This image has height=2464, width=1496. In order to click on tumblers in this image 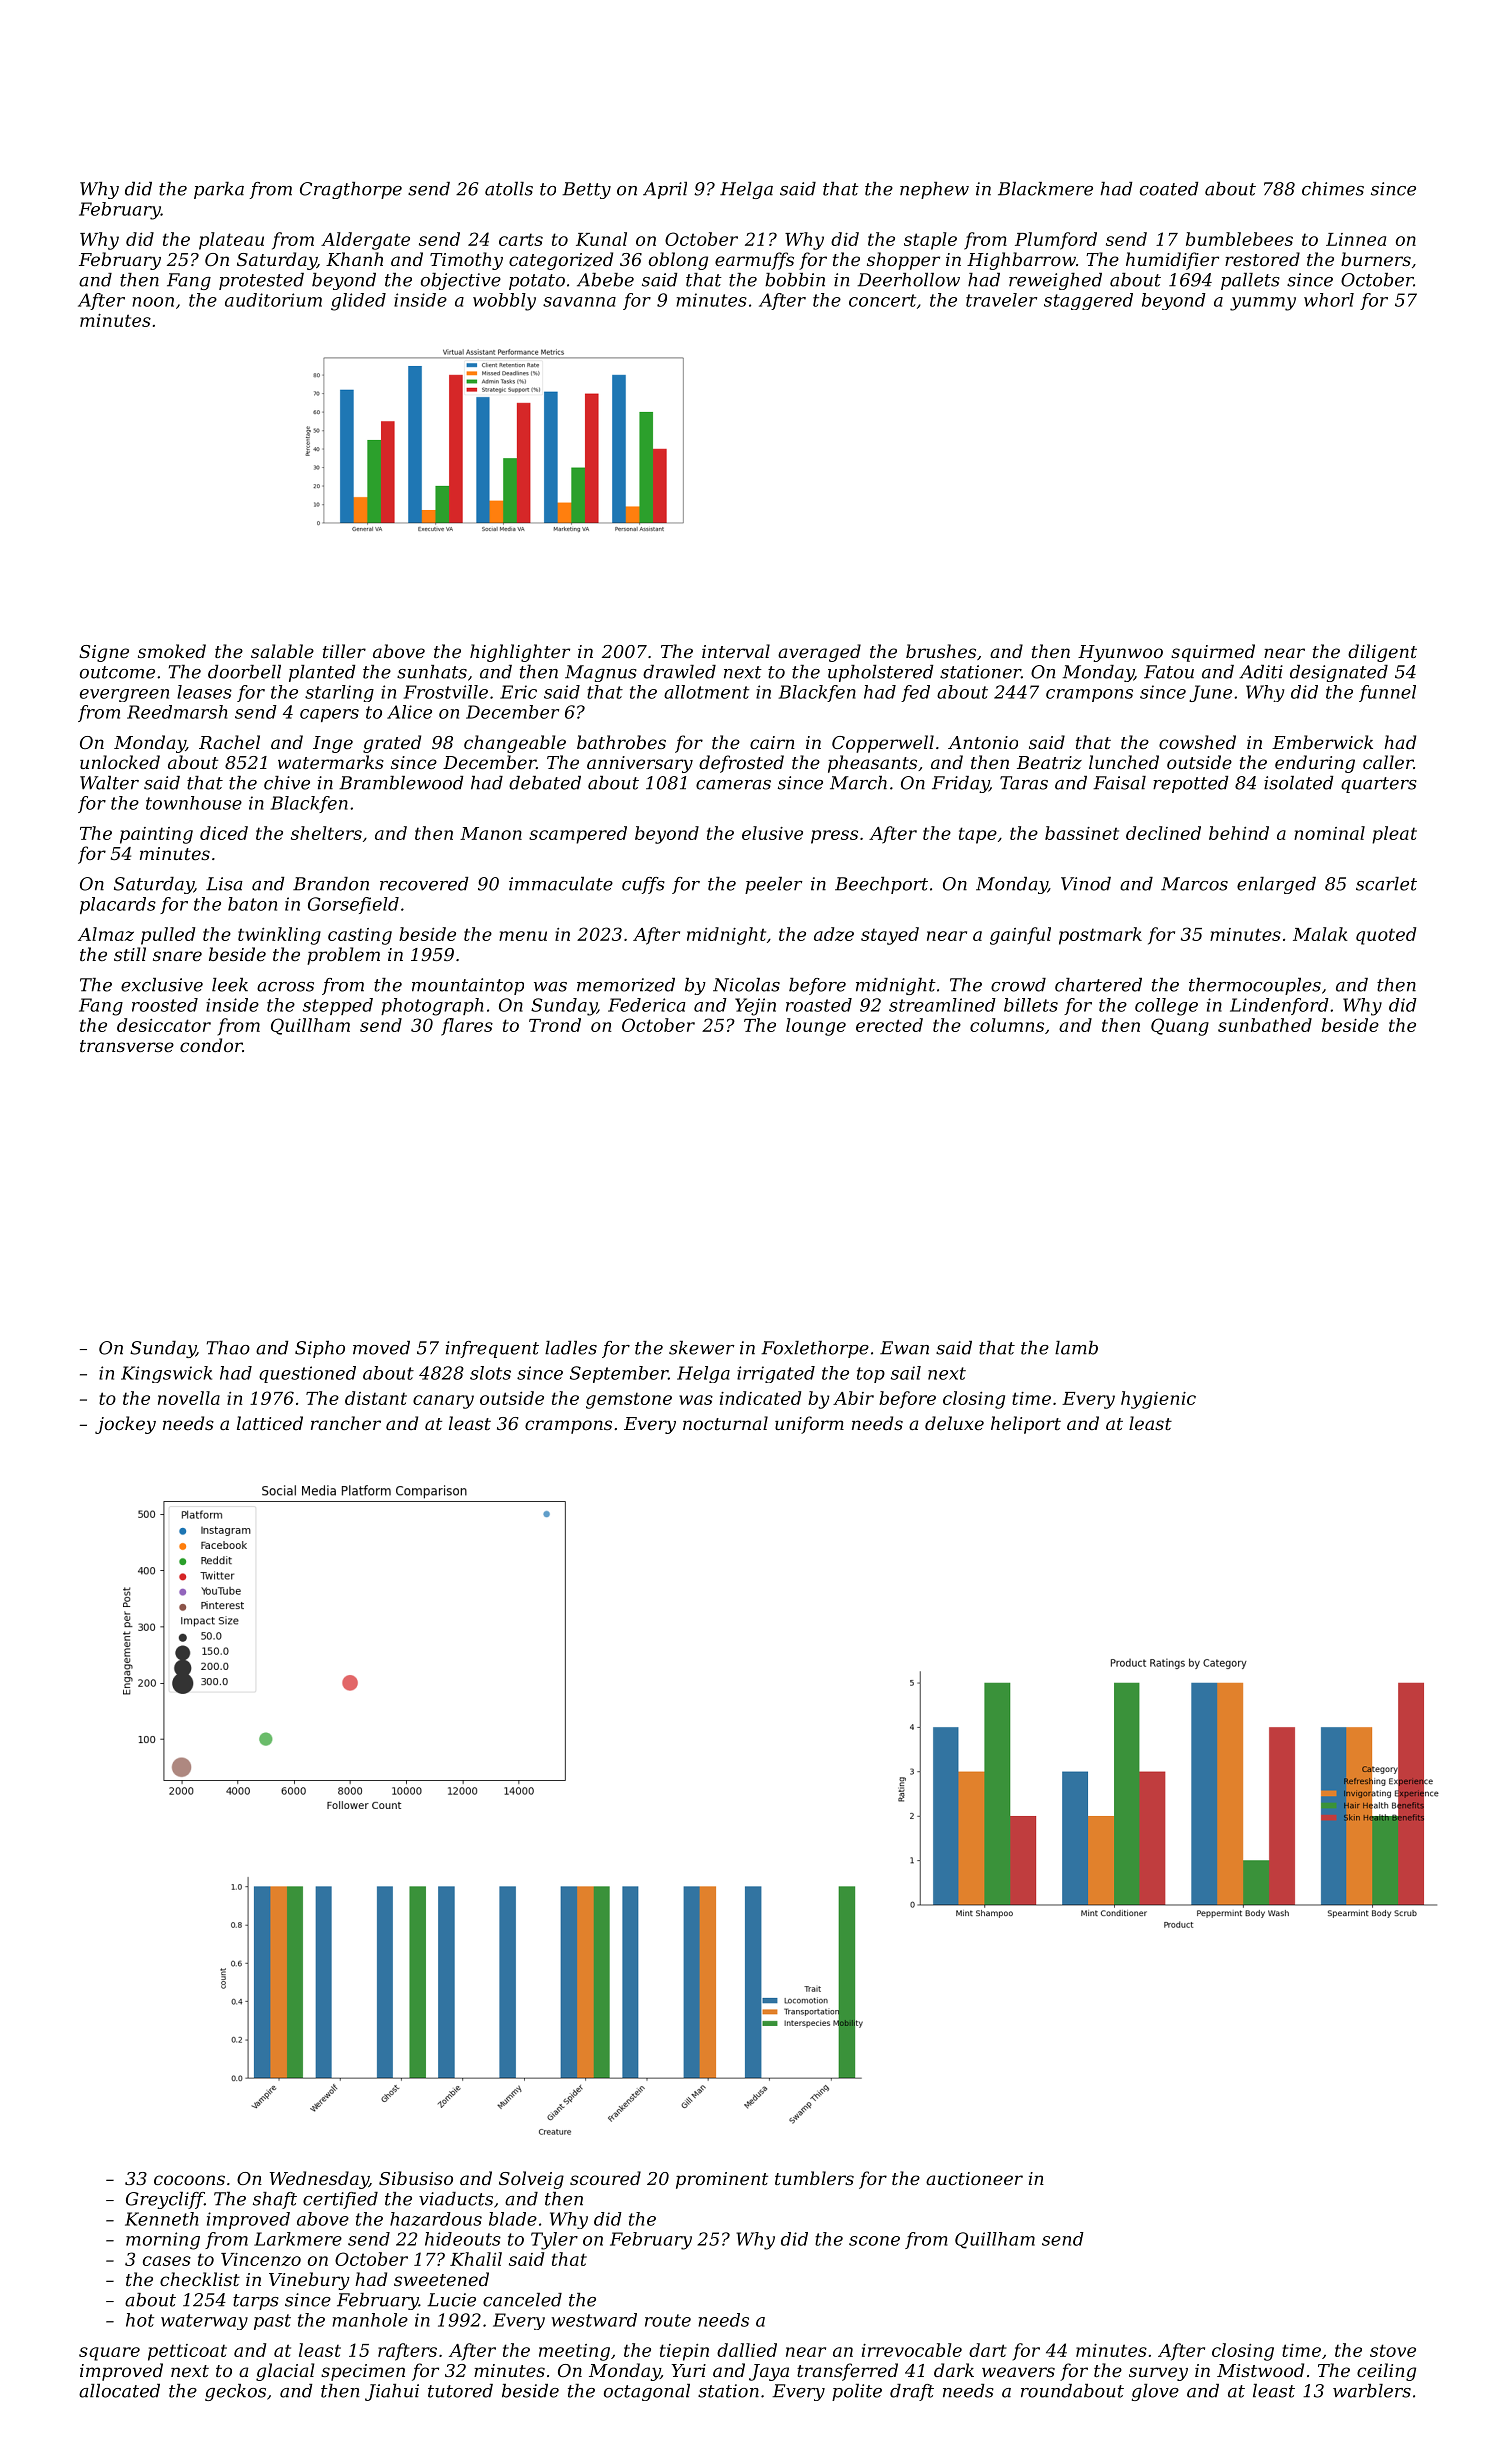, I will do `click(814, 2178)`.
